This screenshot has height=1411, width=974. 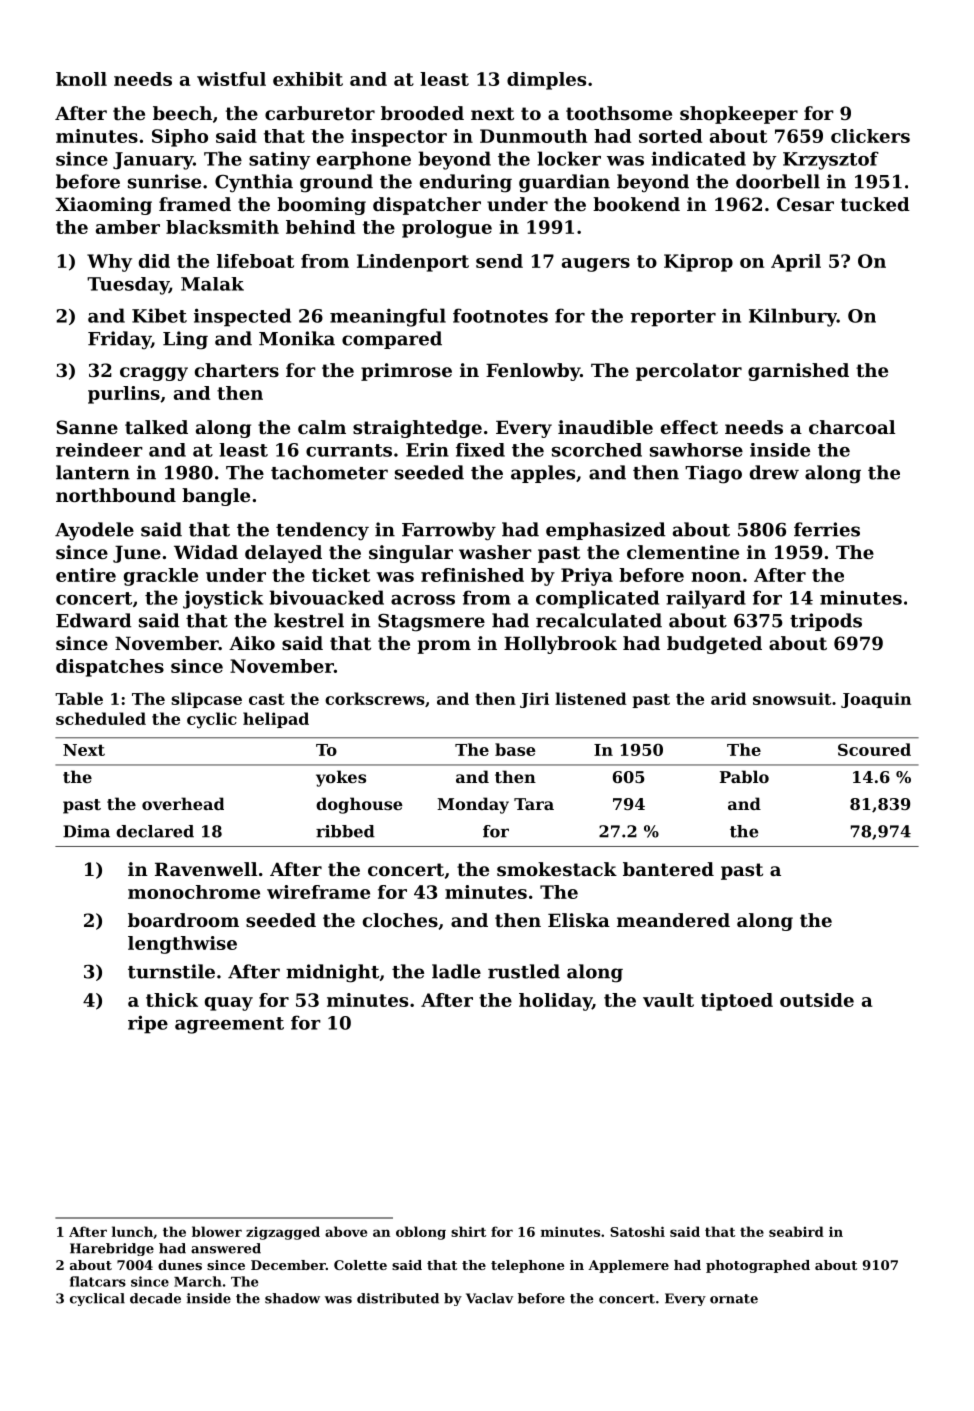 What do you see at coordinates (805, 204) in the screenshot?
I see `Cesar` at bounding box center [805, 204].
